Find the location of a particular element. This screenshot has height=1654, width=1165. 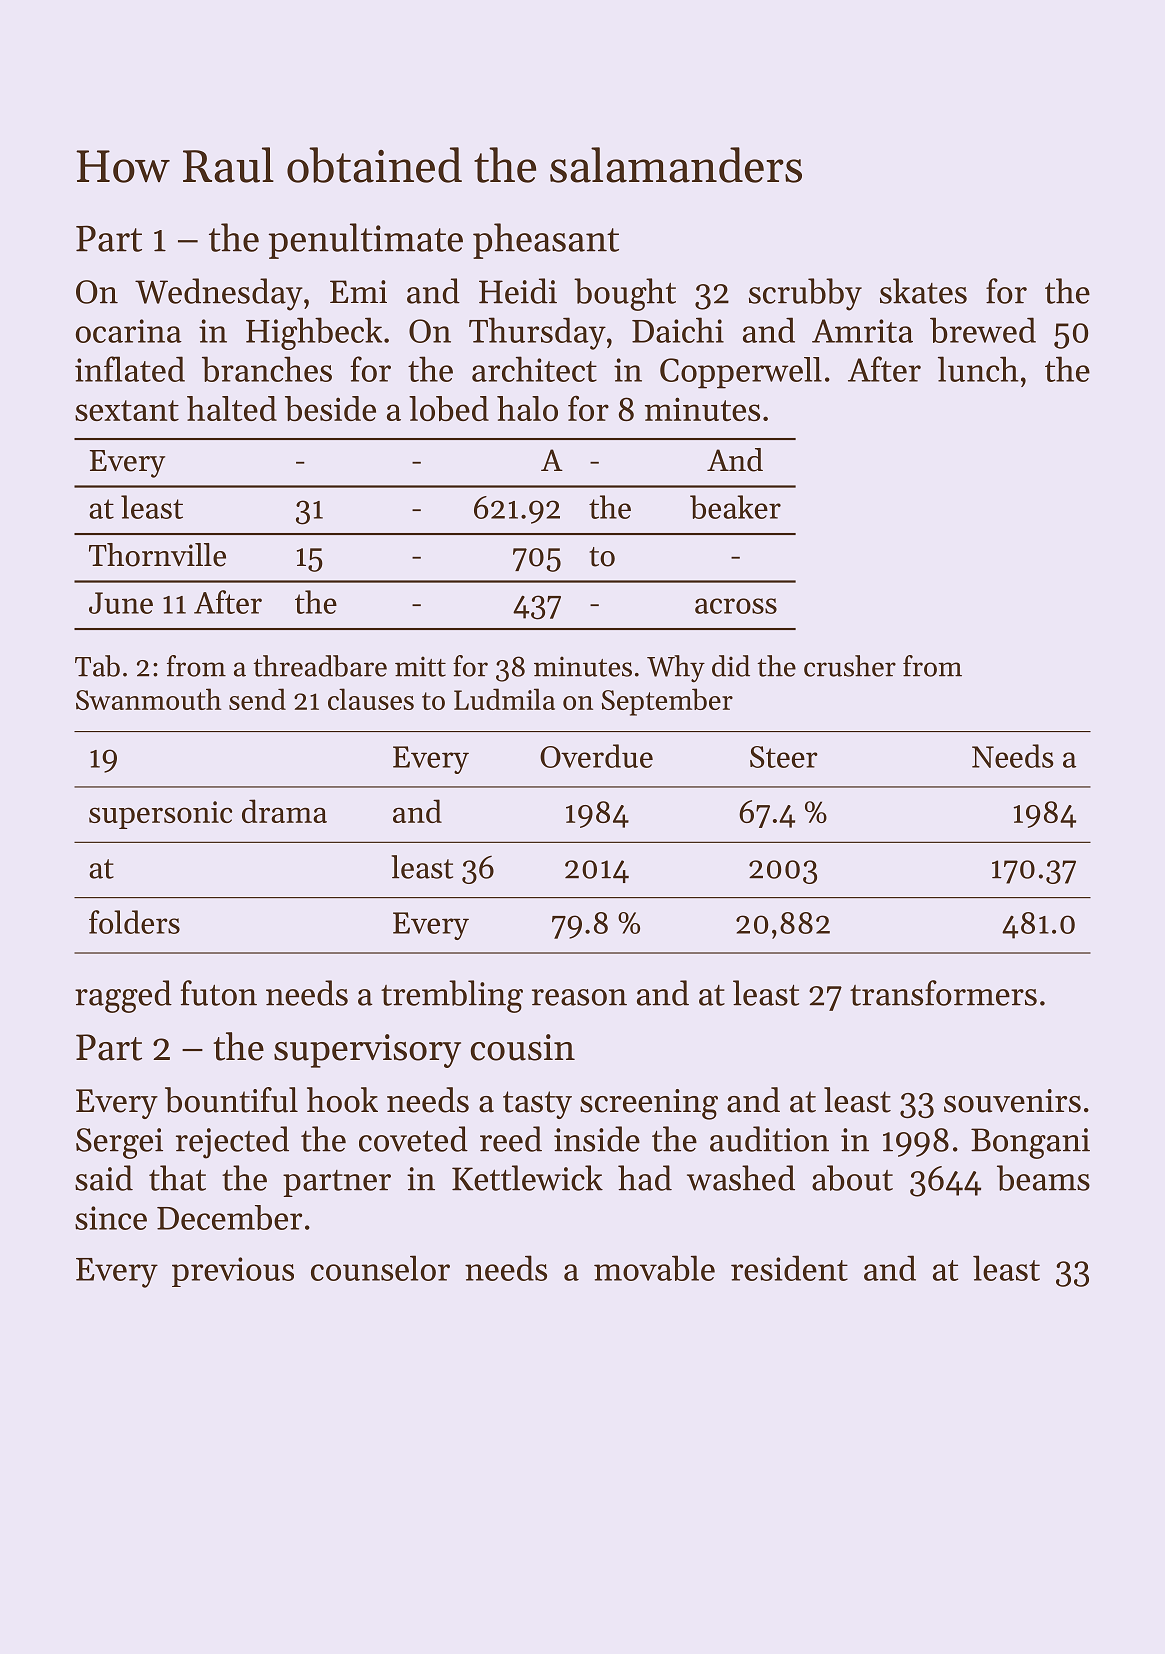

penultimate is located at coordinates (366, 241).
